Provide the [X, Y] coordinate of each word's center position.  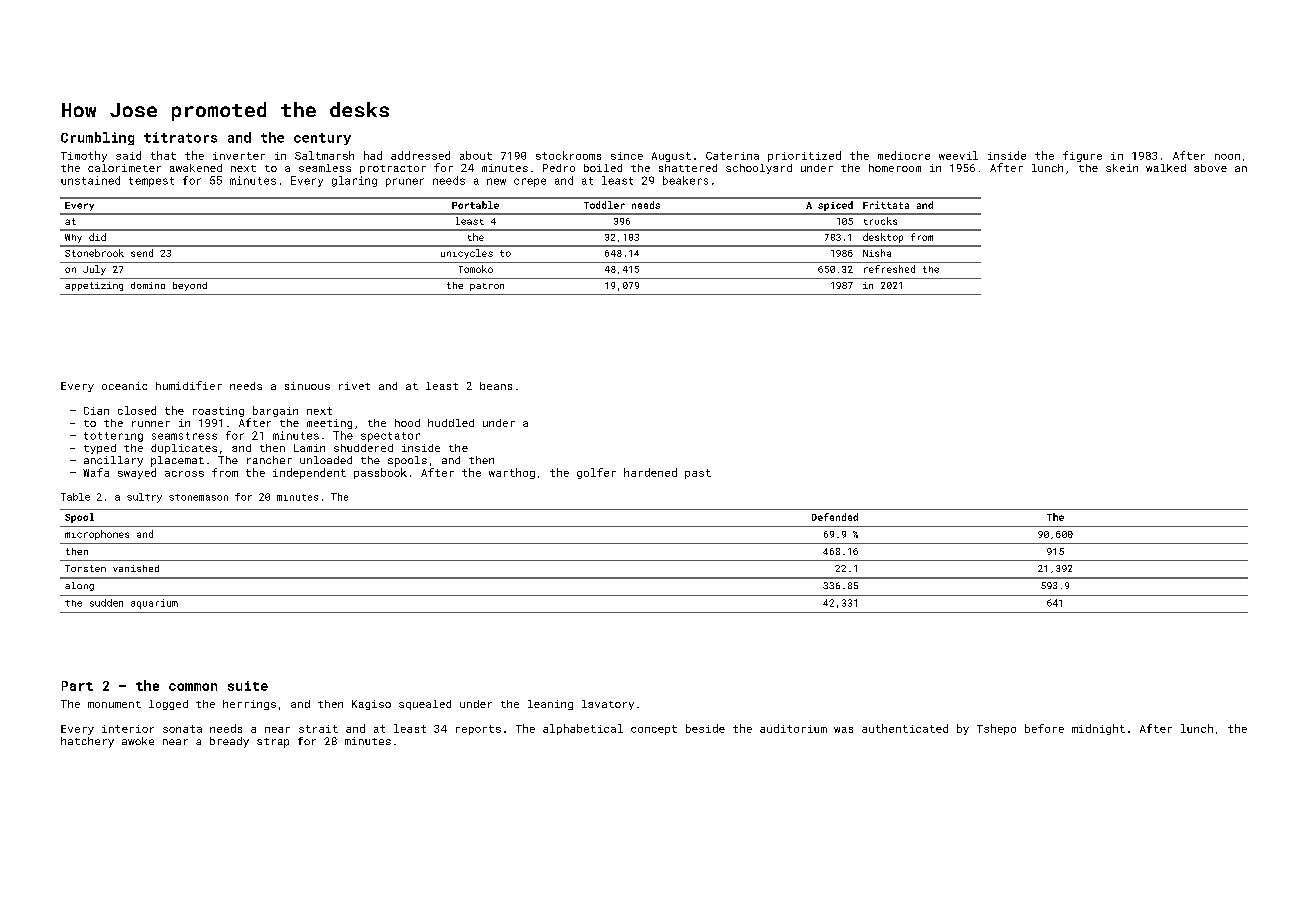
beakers [685, 180]
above [1210, 168]
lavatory [608, 705]
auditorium [793, 728]
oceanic [124, 386]
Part [77, 686]
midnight [1098, 729]
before [1044, 728]
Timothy [84, 156]
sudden [106, 603]
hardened [650, 472]
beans [496, 386]
